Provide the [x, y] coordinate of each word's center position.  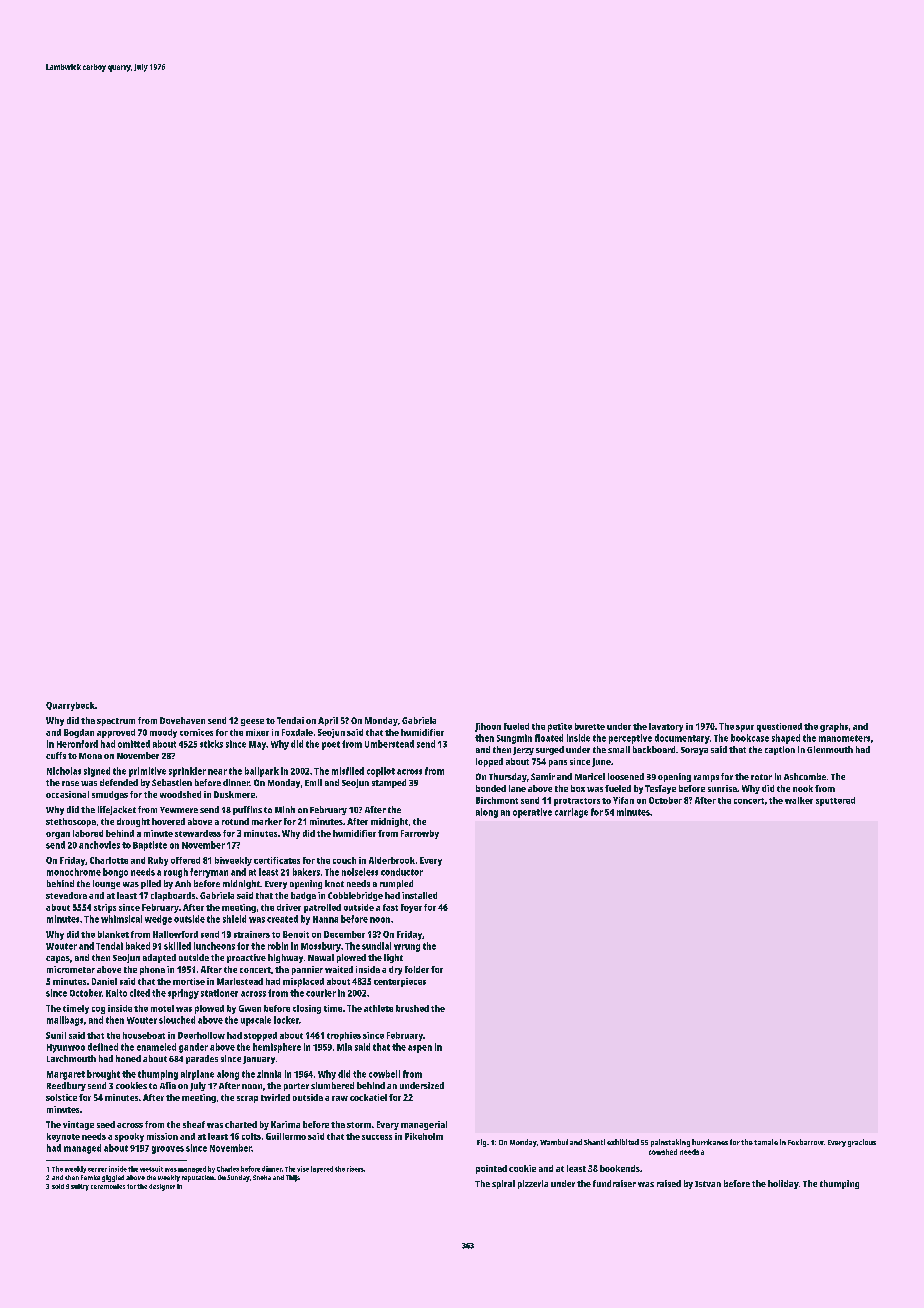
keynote [63, 1137]
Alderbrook [392, 860]
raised [669, 1183]
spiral [503, 1184]
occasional [67, 794]
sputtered [835, 801]
